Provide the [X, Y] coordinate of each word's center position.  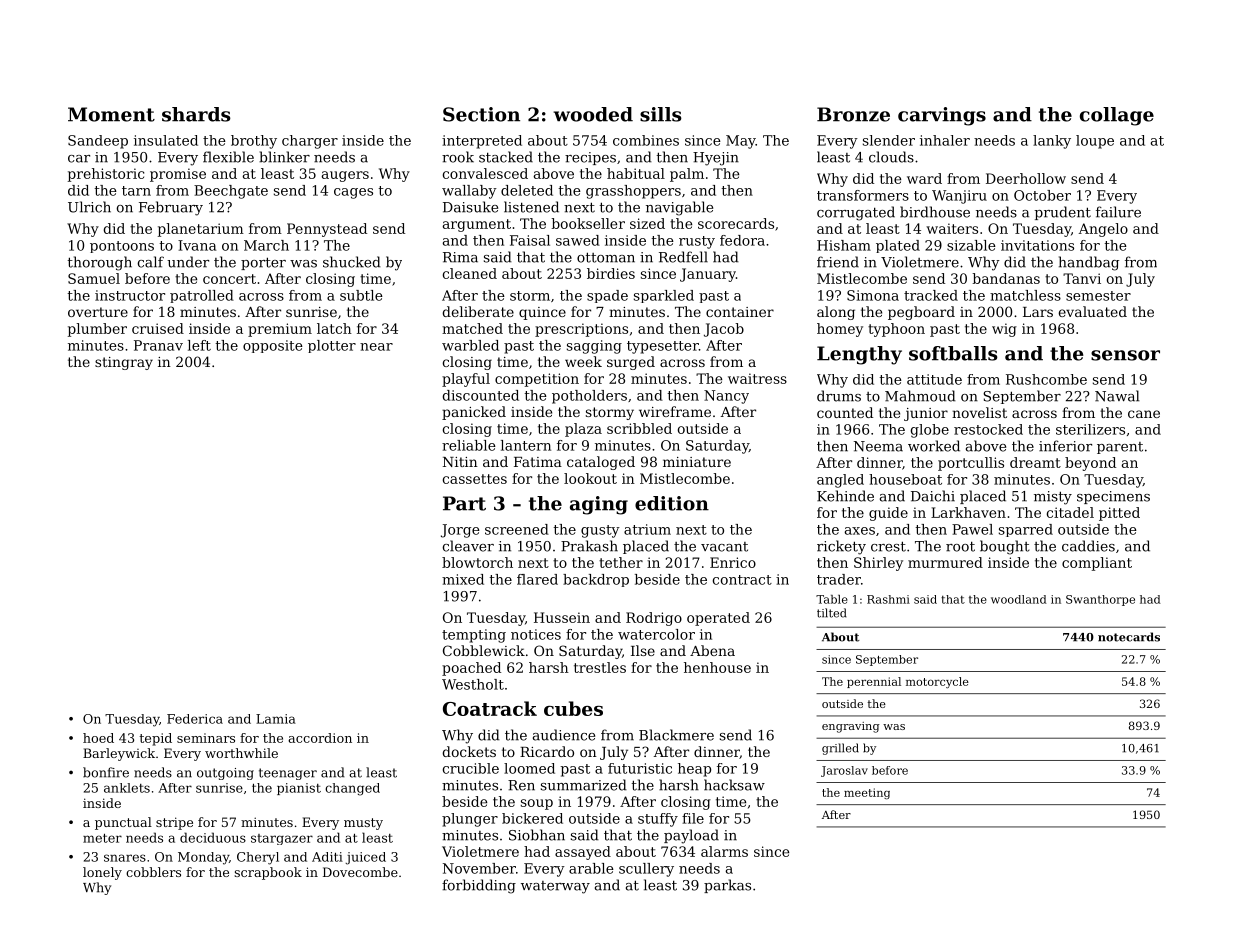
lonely [102, 873]
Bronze [853, 114]
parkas [727, 886]
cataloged [601, 463]
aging [599, 505]
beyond [1090, 464]
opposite [273, 346]
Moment [111, 114]
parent [1120, 448]
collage [1117, 116]
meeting [867, 793]
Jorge [460, 531]
